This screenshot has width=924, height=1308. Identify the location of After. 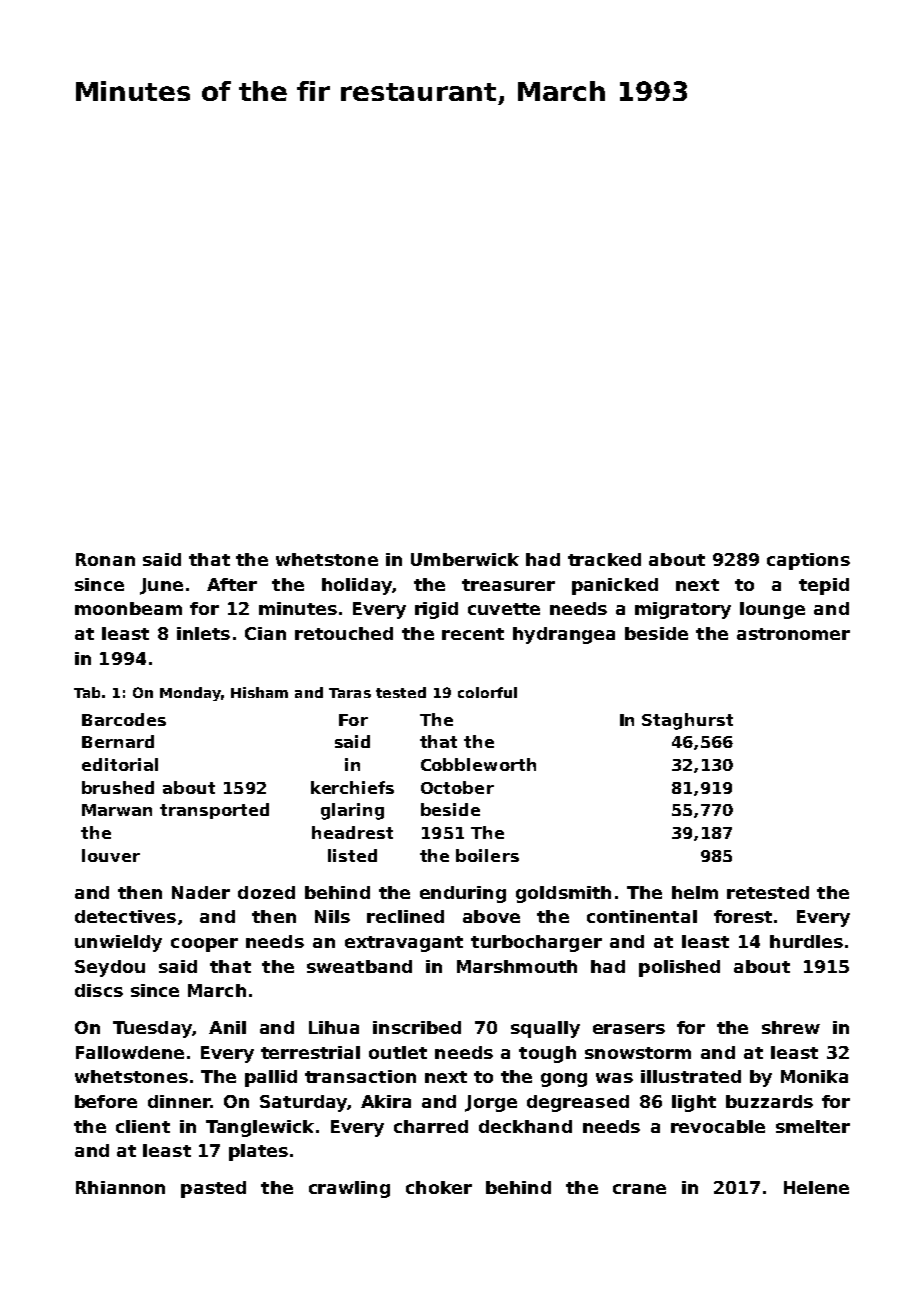
(232, 584).
